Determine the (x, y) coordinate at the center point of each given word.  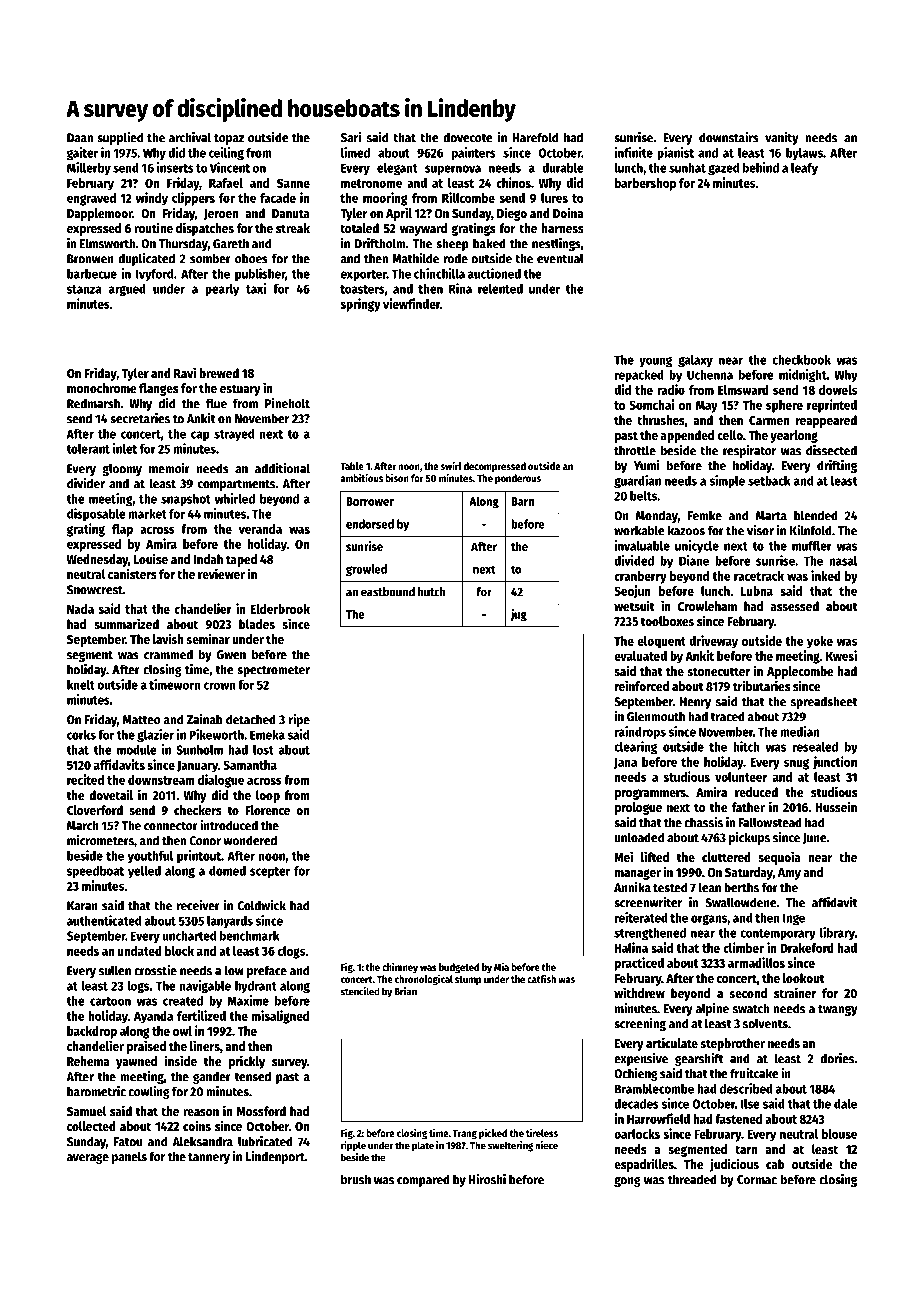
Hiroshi (487, 1179)
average (88, 1158)
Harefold (535, 137)
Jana (625, 763)
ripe (299, 720)
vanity (782, 138)
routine (153, 227)
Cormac (757, 1180)
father (748, 807)
